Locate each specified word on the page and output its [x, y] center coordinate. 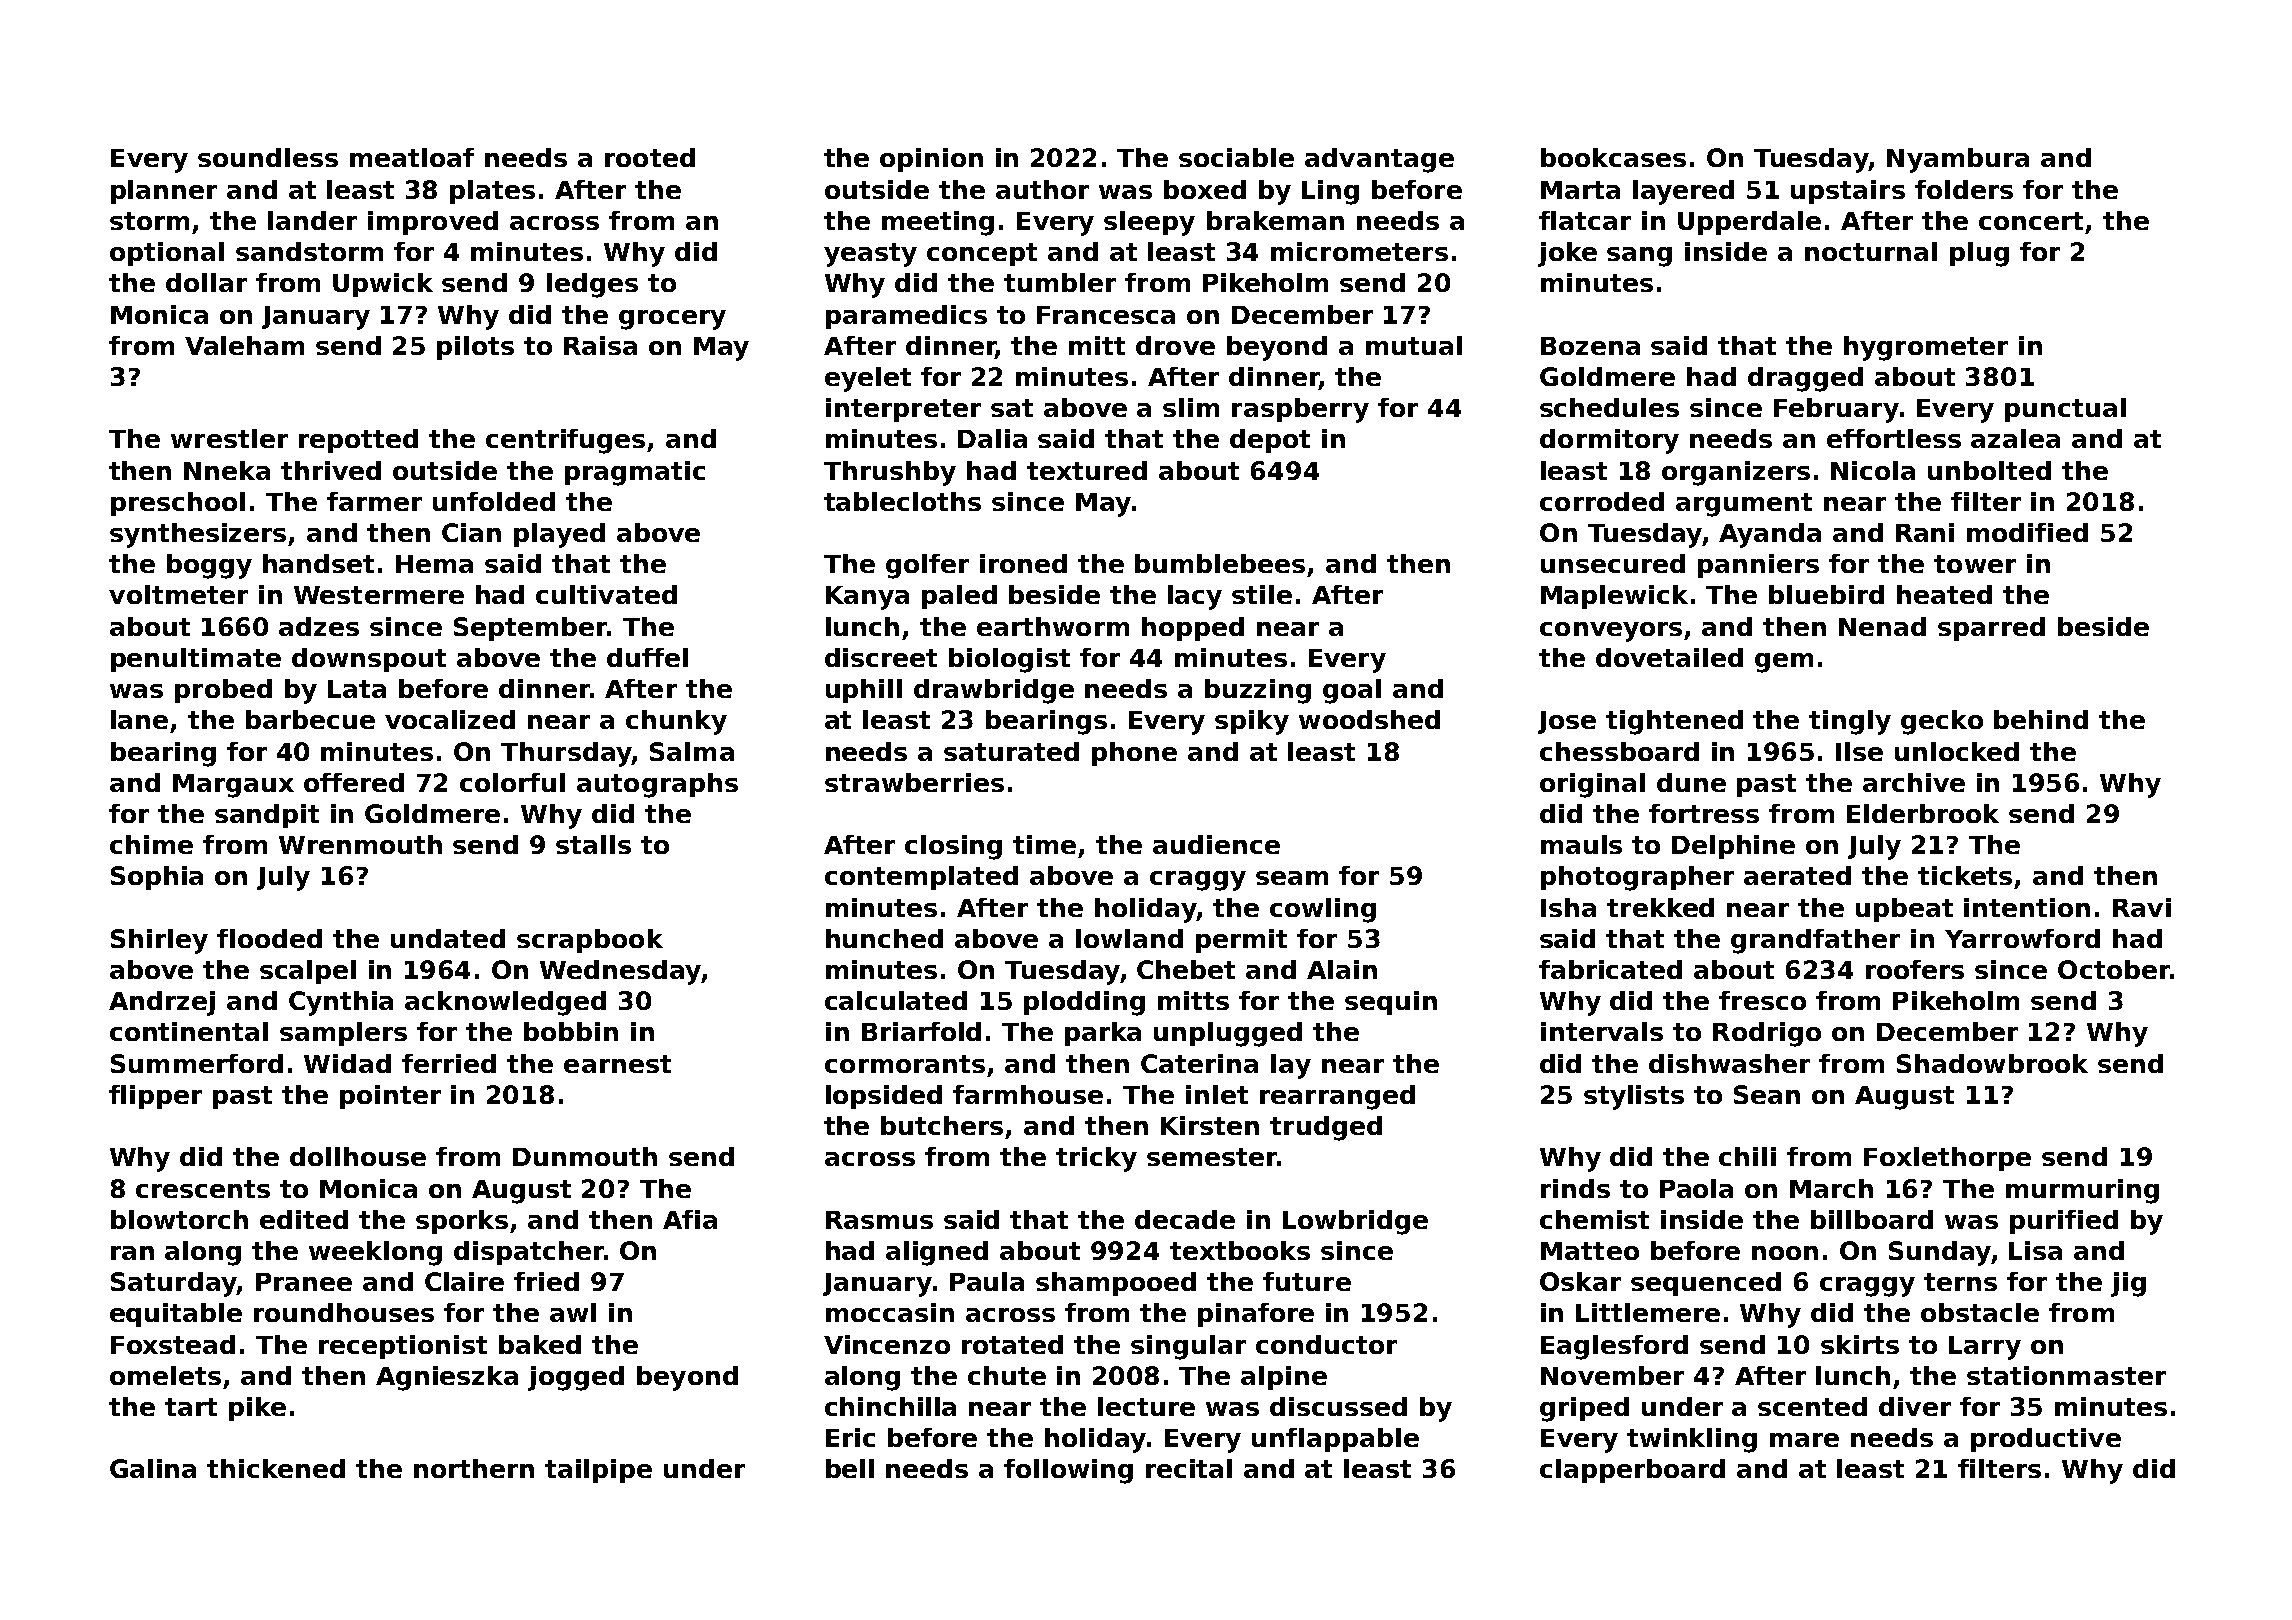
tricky [1096, 1159]
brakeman [1275, 220]
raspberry [1300, 410]
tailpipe [598, 1471]
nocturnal [1871, 251]
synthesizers [198, 535]
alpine [1284, 1378]
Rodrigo [1767, 1034]
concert [2031, 221]
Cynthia [341, 1003]
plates [492, 192]
